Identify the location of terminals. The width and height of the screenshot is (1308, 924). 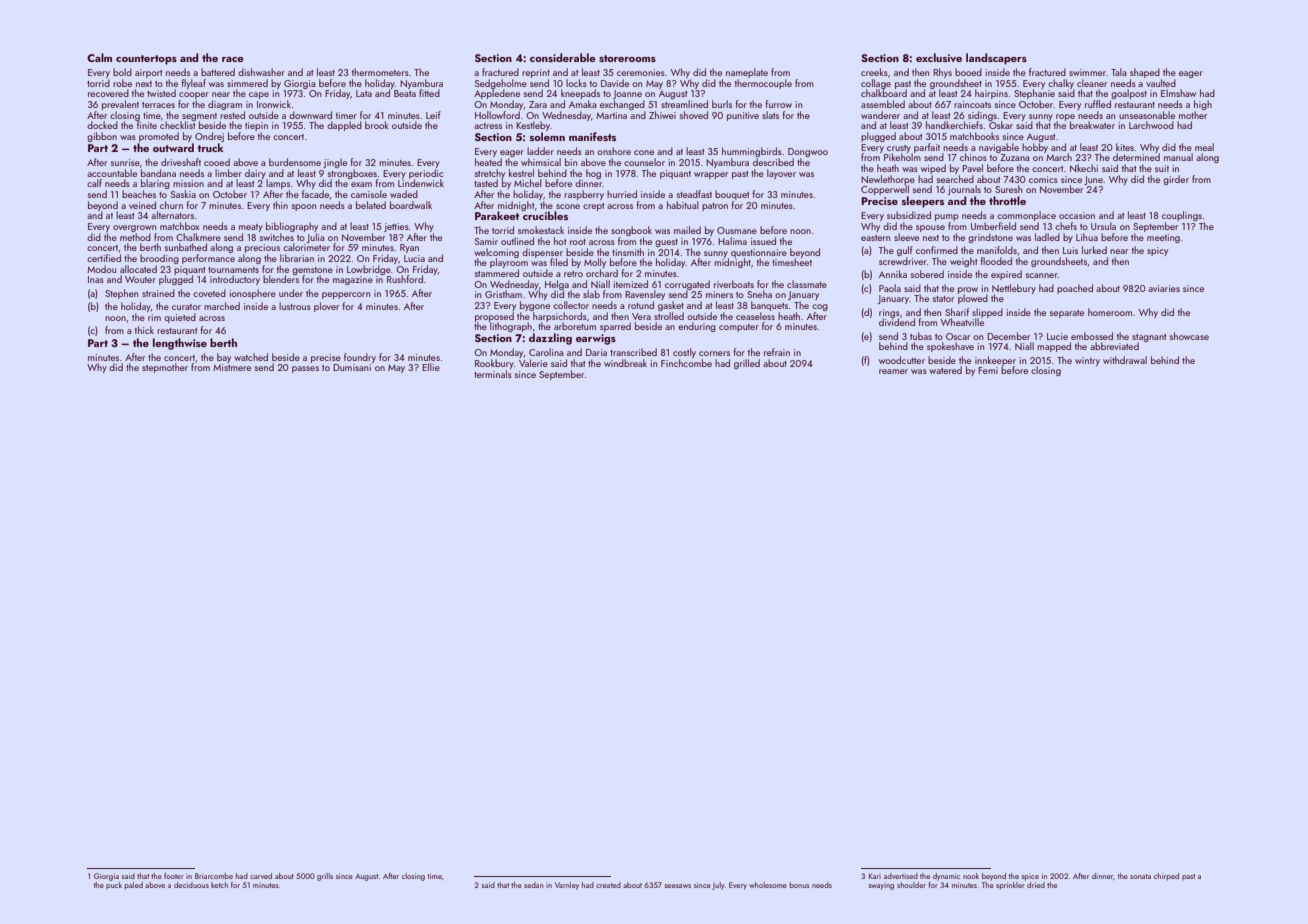
(493, 374).
